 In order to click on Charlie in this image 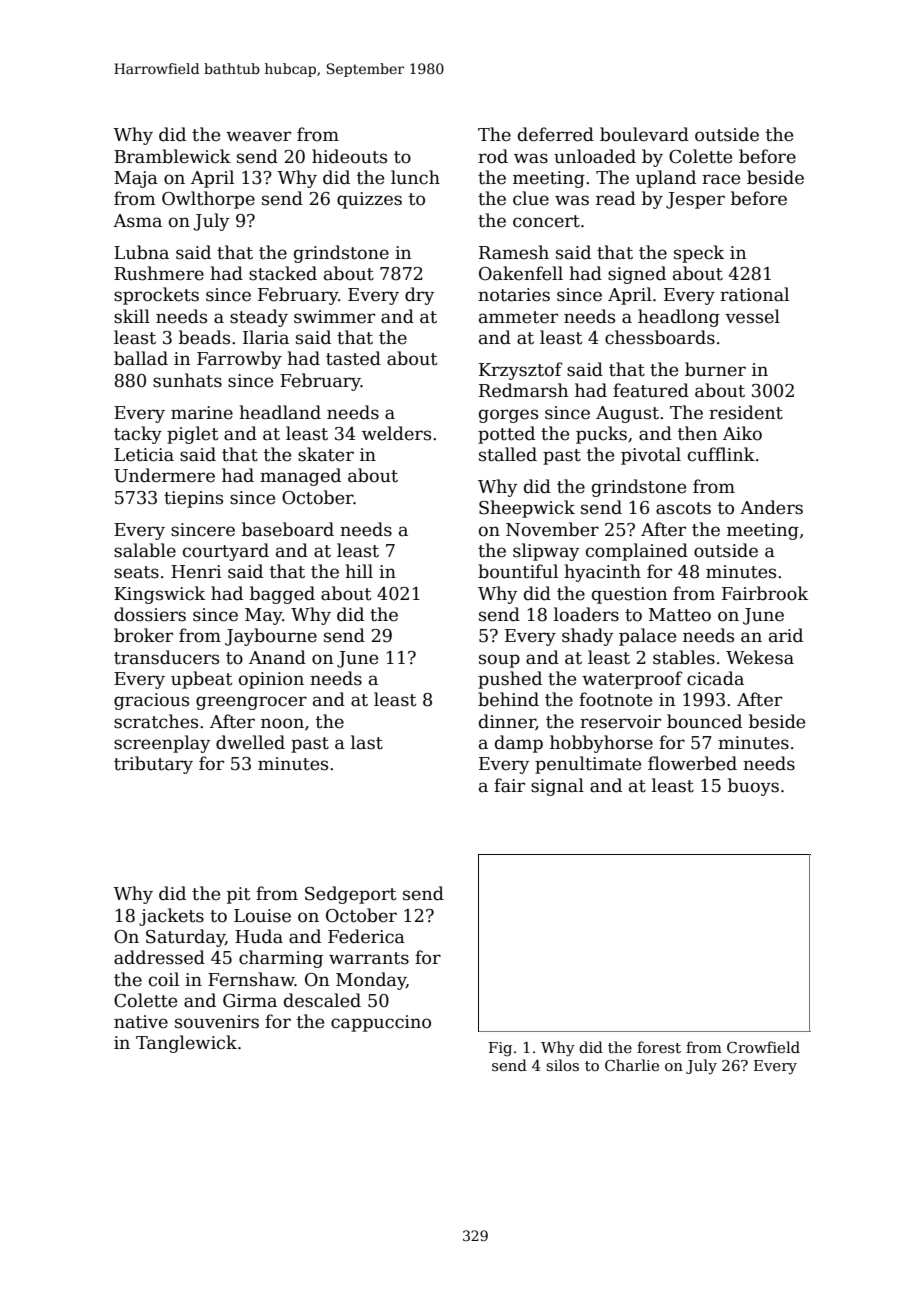, I will do `click(632, 1065)`.
